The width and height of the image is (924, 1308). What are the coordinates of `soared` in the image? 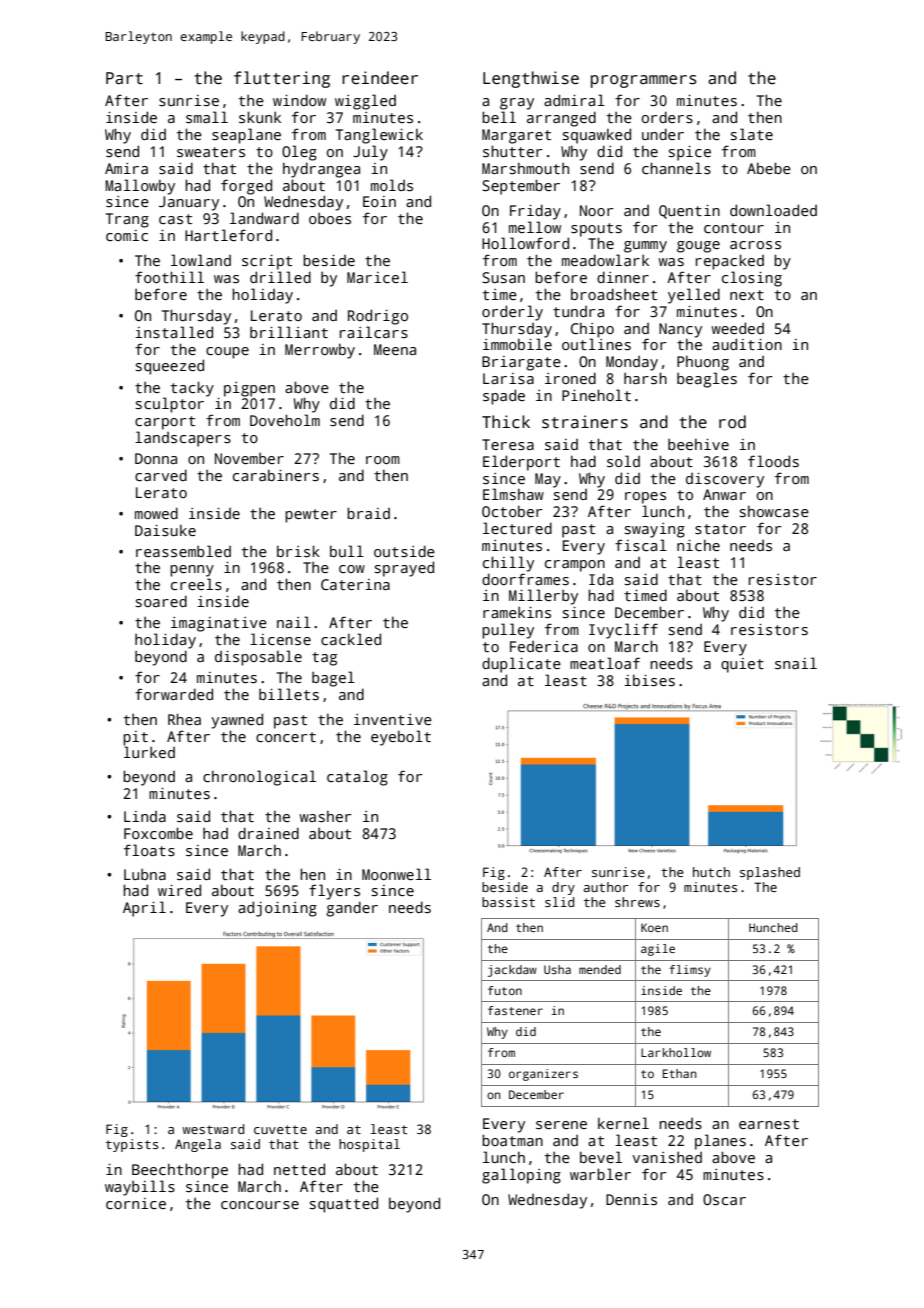 It's located at (161, 601).
